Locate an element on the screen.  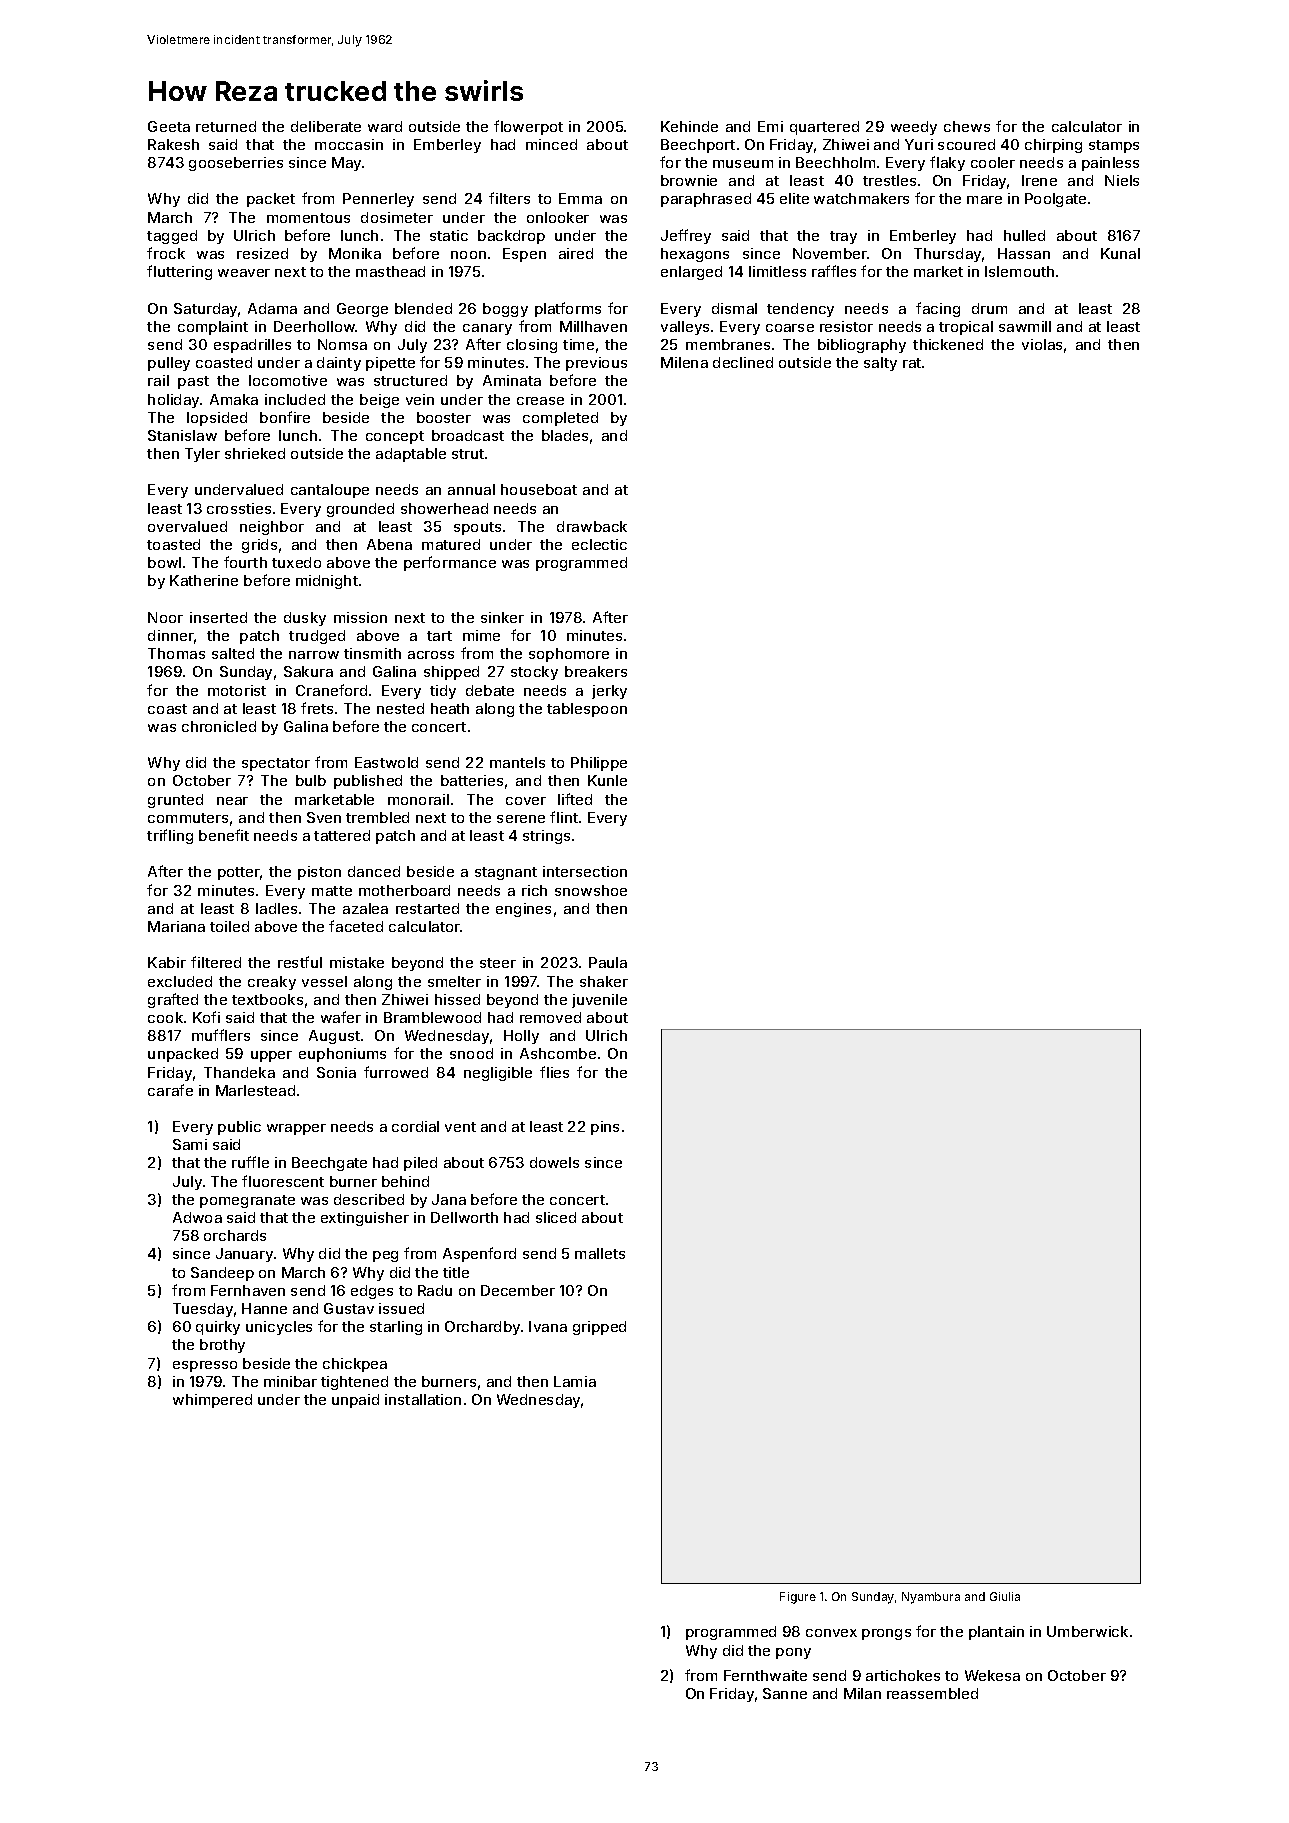
wrapper is located at coordinates (296, 1129).
